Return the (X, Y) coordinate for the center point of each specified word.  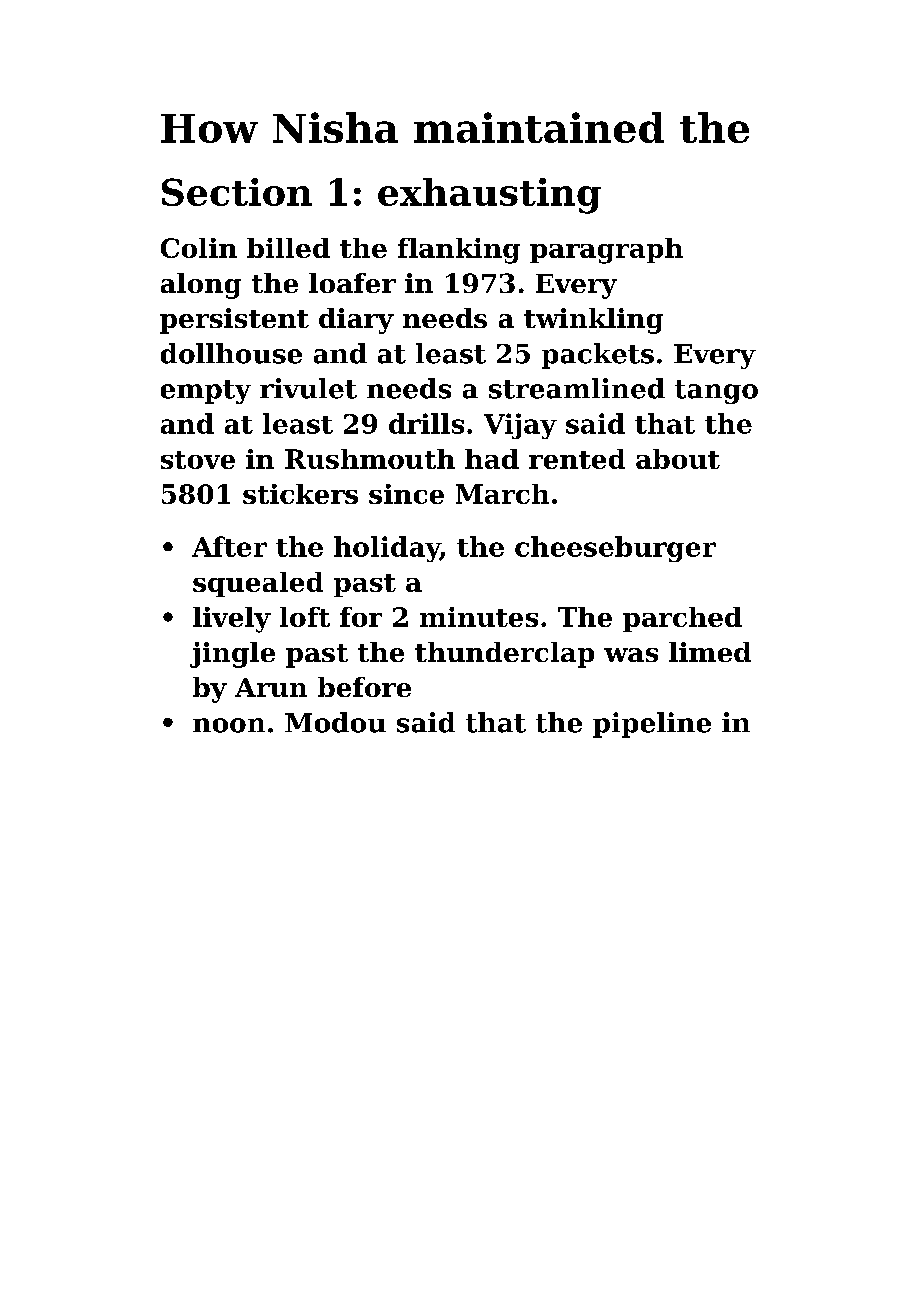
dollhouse (231, 353)
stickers (300, 494)
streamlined (577, 388)
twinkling (593, 321)
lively (232, 620)
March (502, 494)
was (631, 655)
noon (229, 725)
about (678, 459)
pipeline (652, 725)
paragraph (606, 251)
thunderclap (504, 655)
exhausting (489, 196)
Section (237, 192)
